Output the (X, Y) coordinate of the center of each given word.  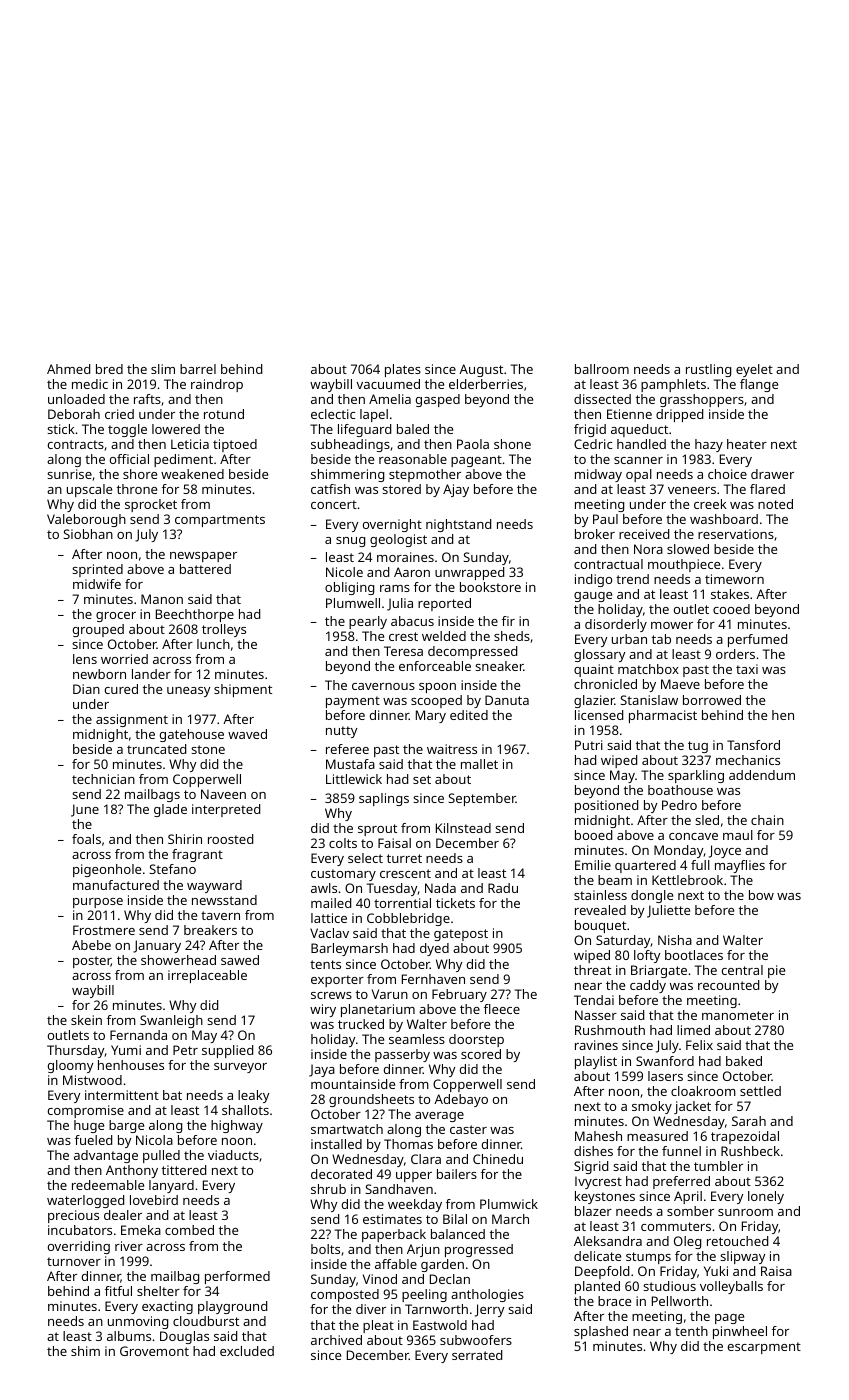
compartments (220, 521)
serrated (477, 1355)
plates (403, 370)
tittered (184, 1170)
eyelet (754, 370)
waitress (452, 749)
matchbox (648, 669)
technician (103, 779)
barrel (198, 369)
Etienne (629, 414)
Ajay (456, 490)
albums (129, 1336)
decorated (341, 1174)
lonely (766, 1197)
